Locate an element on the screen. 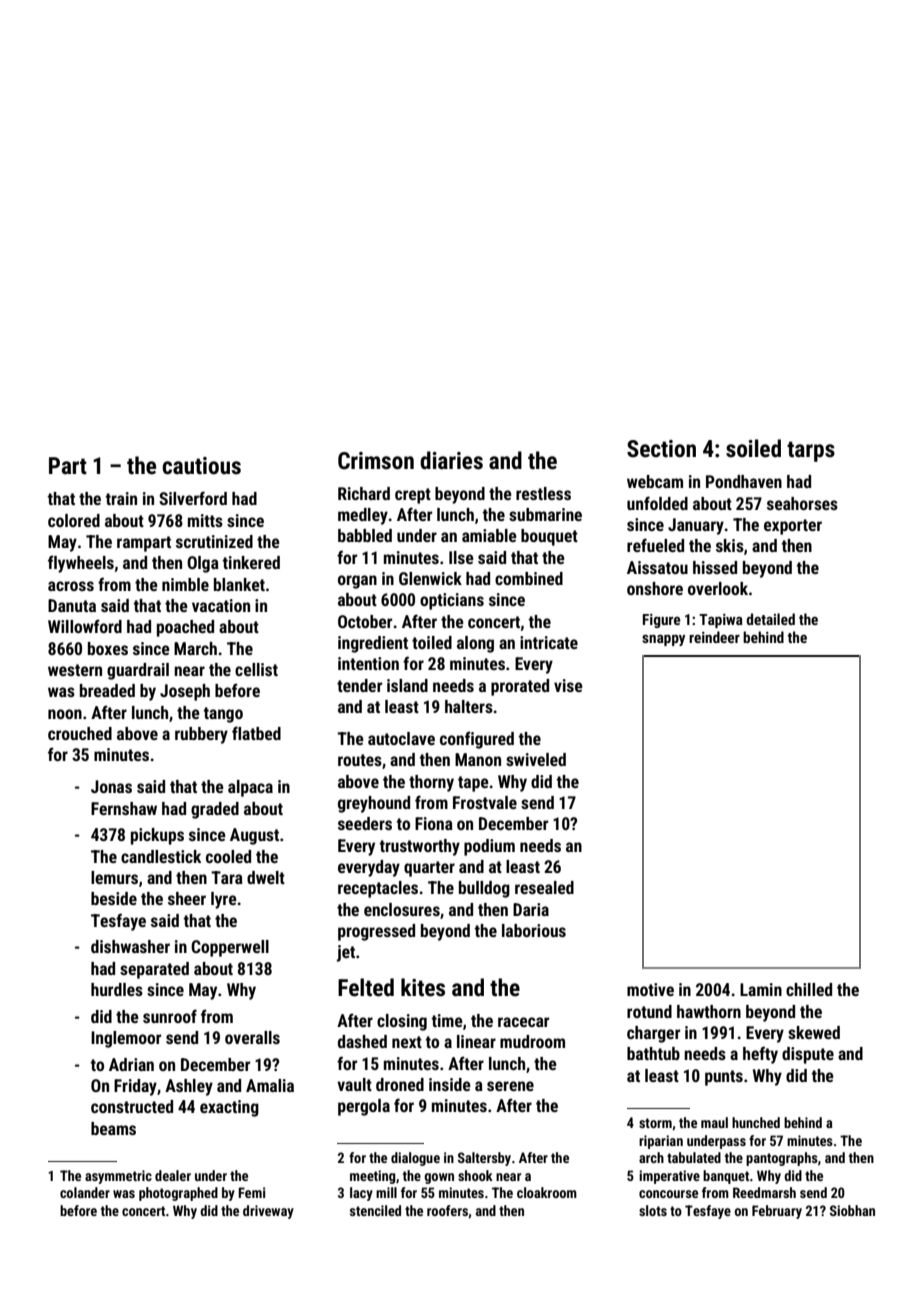 This screenshot has height=1308, width=924. crouched is located at coordinates (80, 733).
